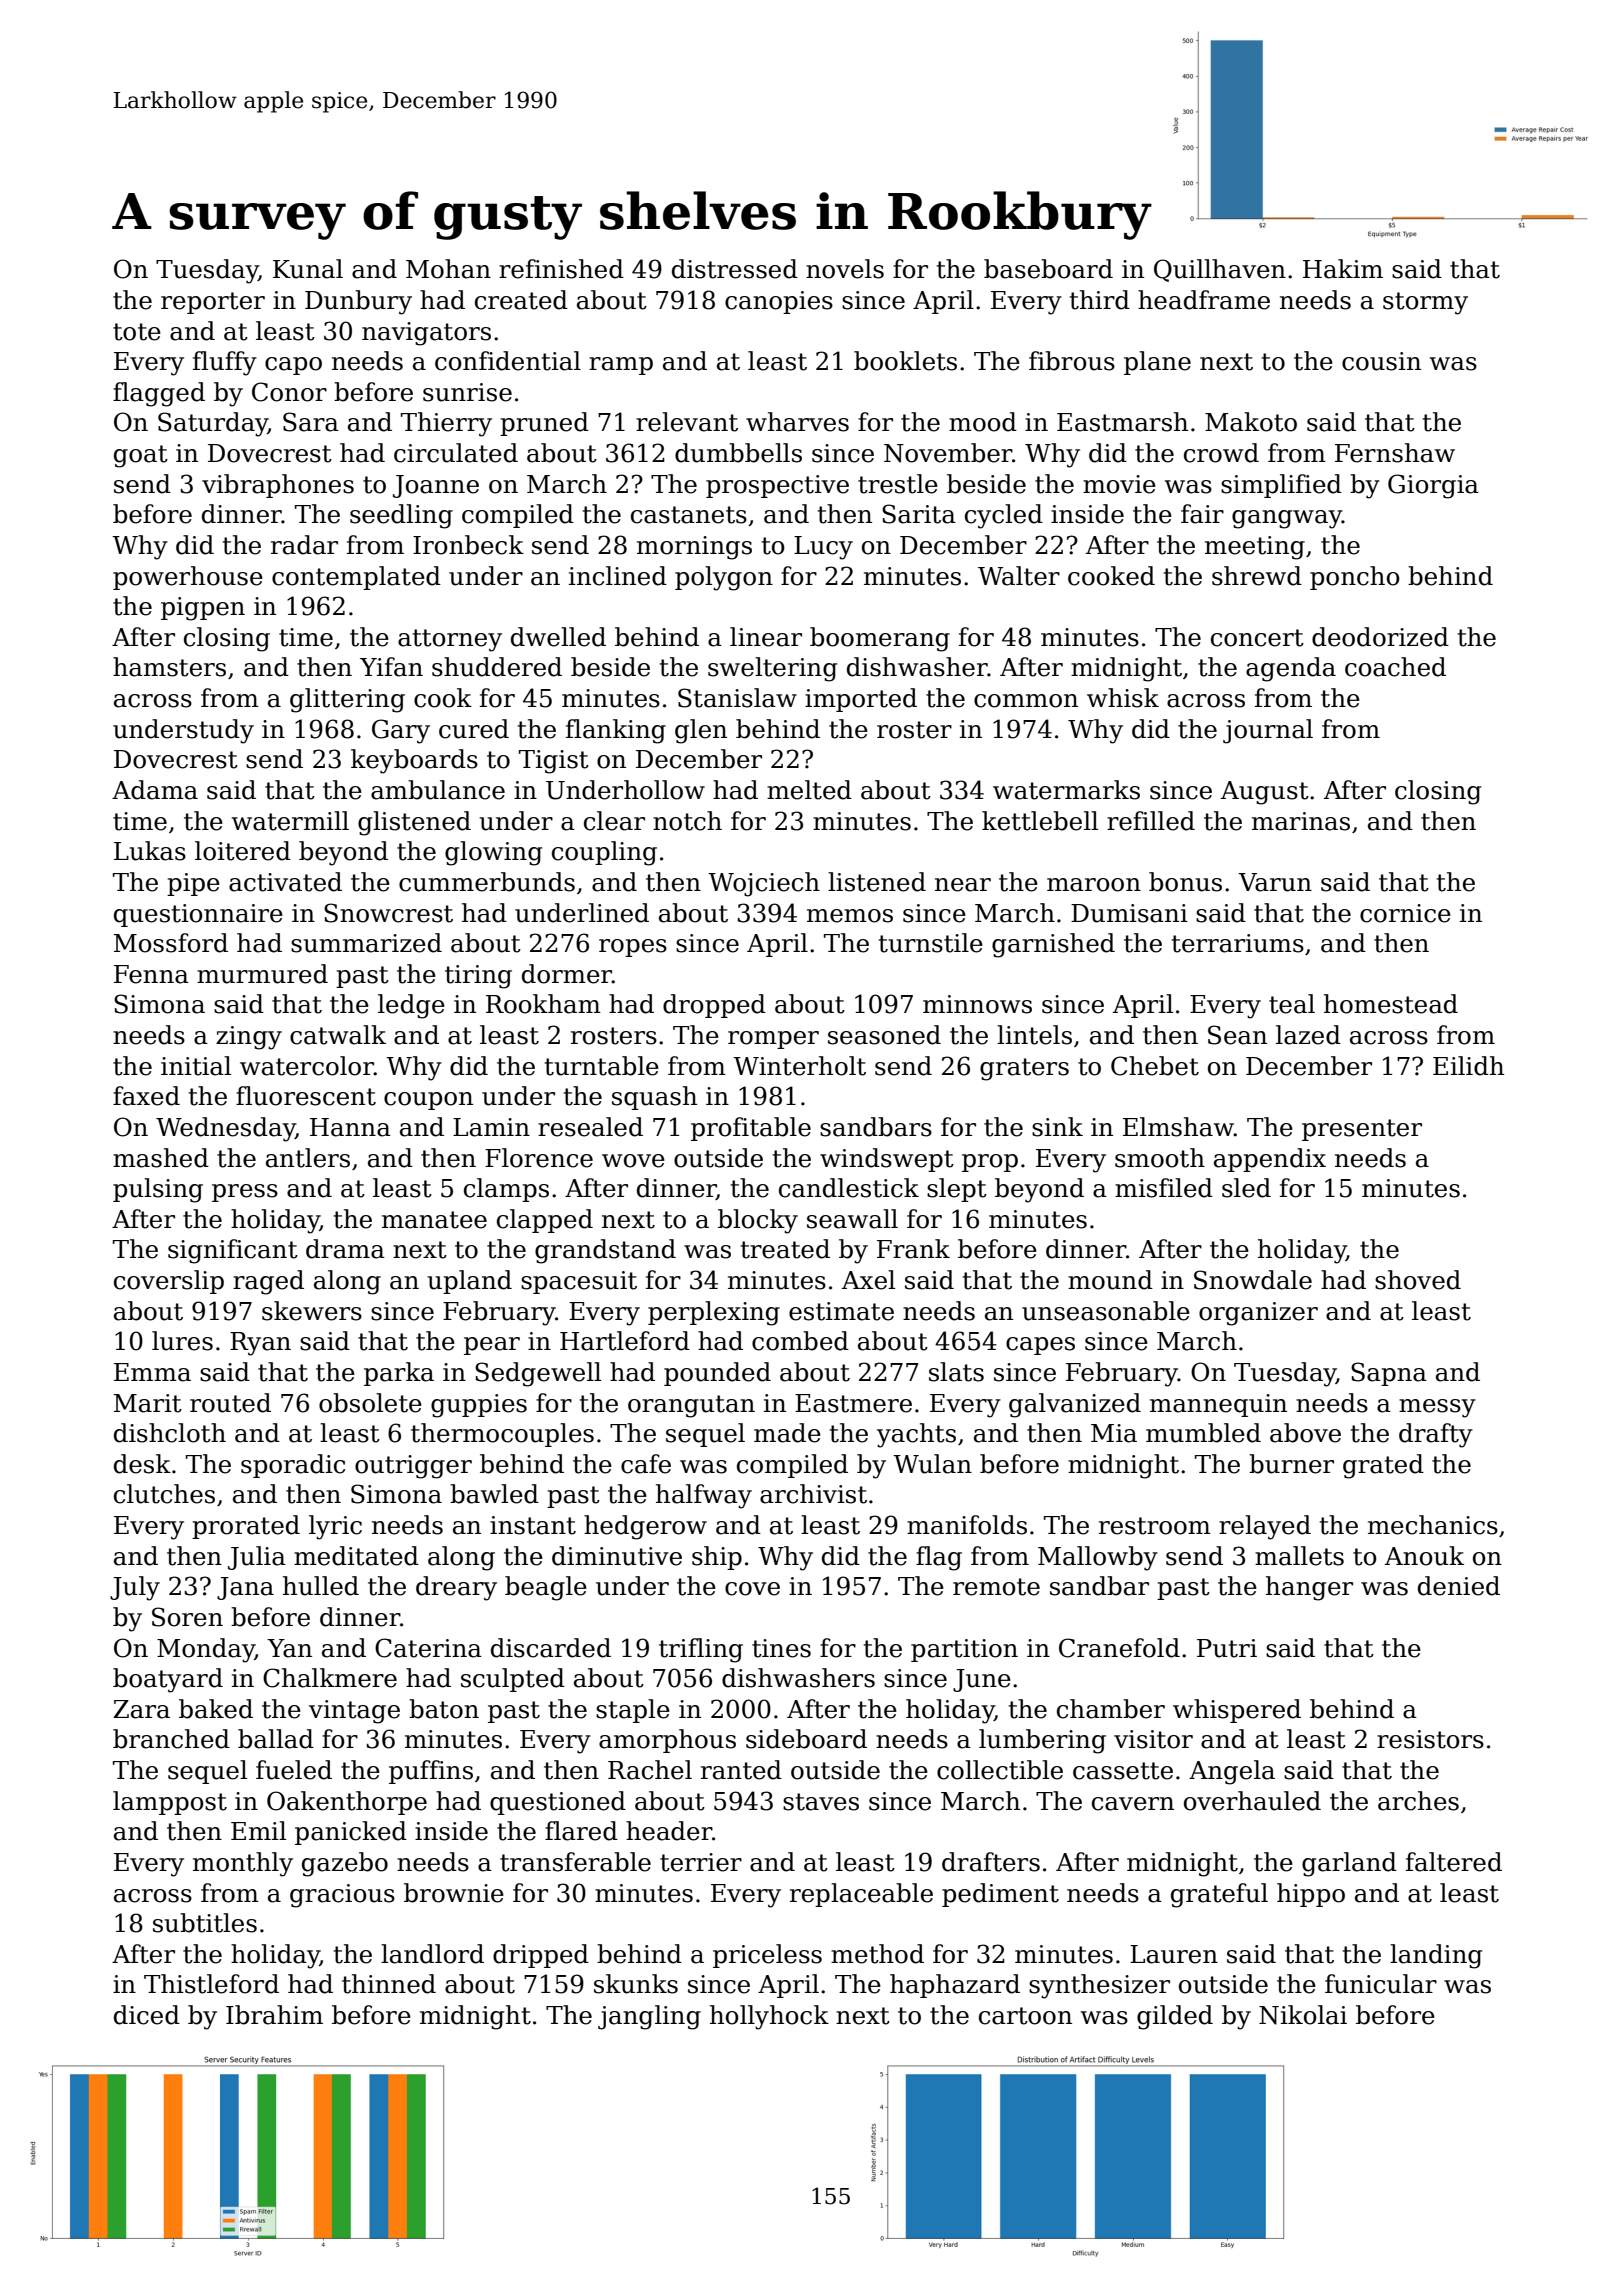 Image resolution: width=1620 pixels, height=2292 pixels. Describe the element at coordinates (1175, 2017) in the page. I see `gilded` at that location.
